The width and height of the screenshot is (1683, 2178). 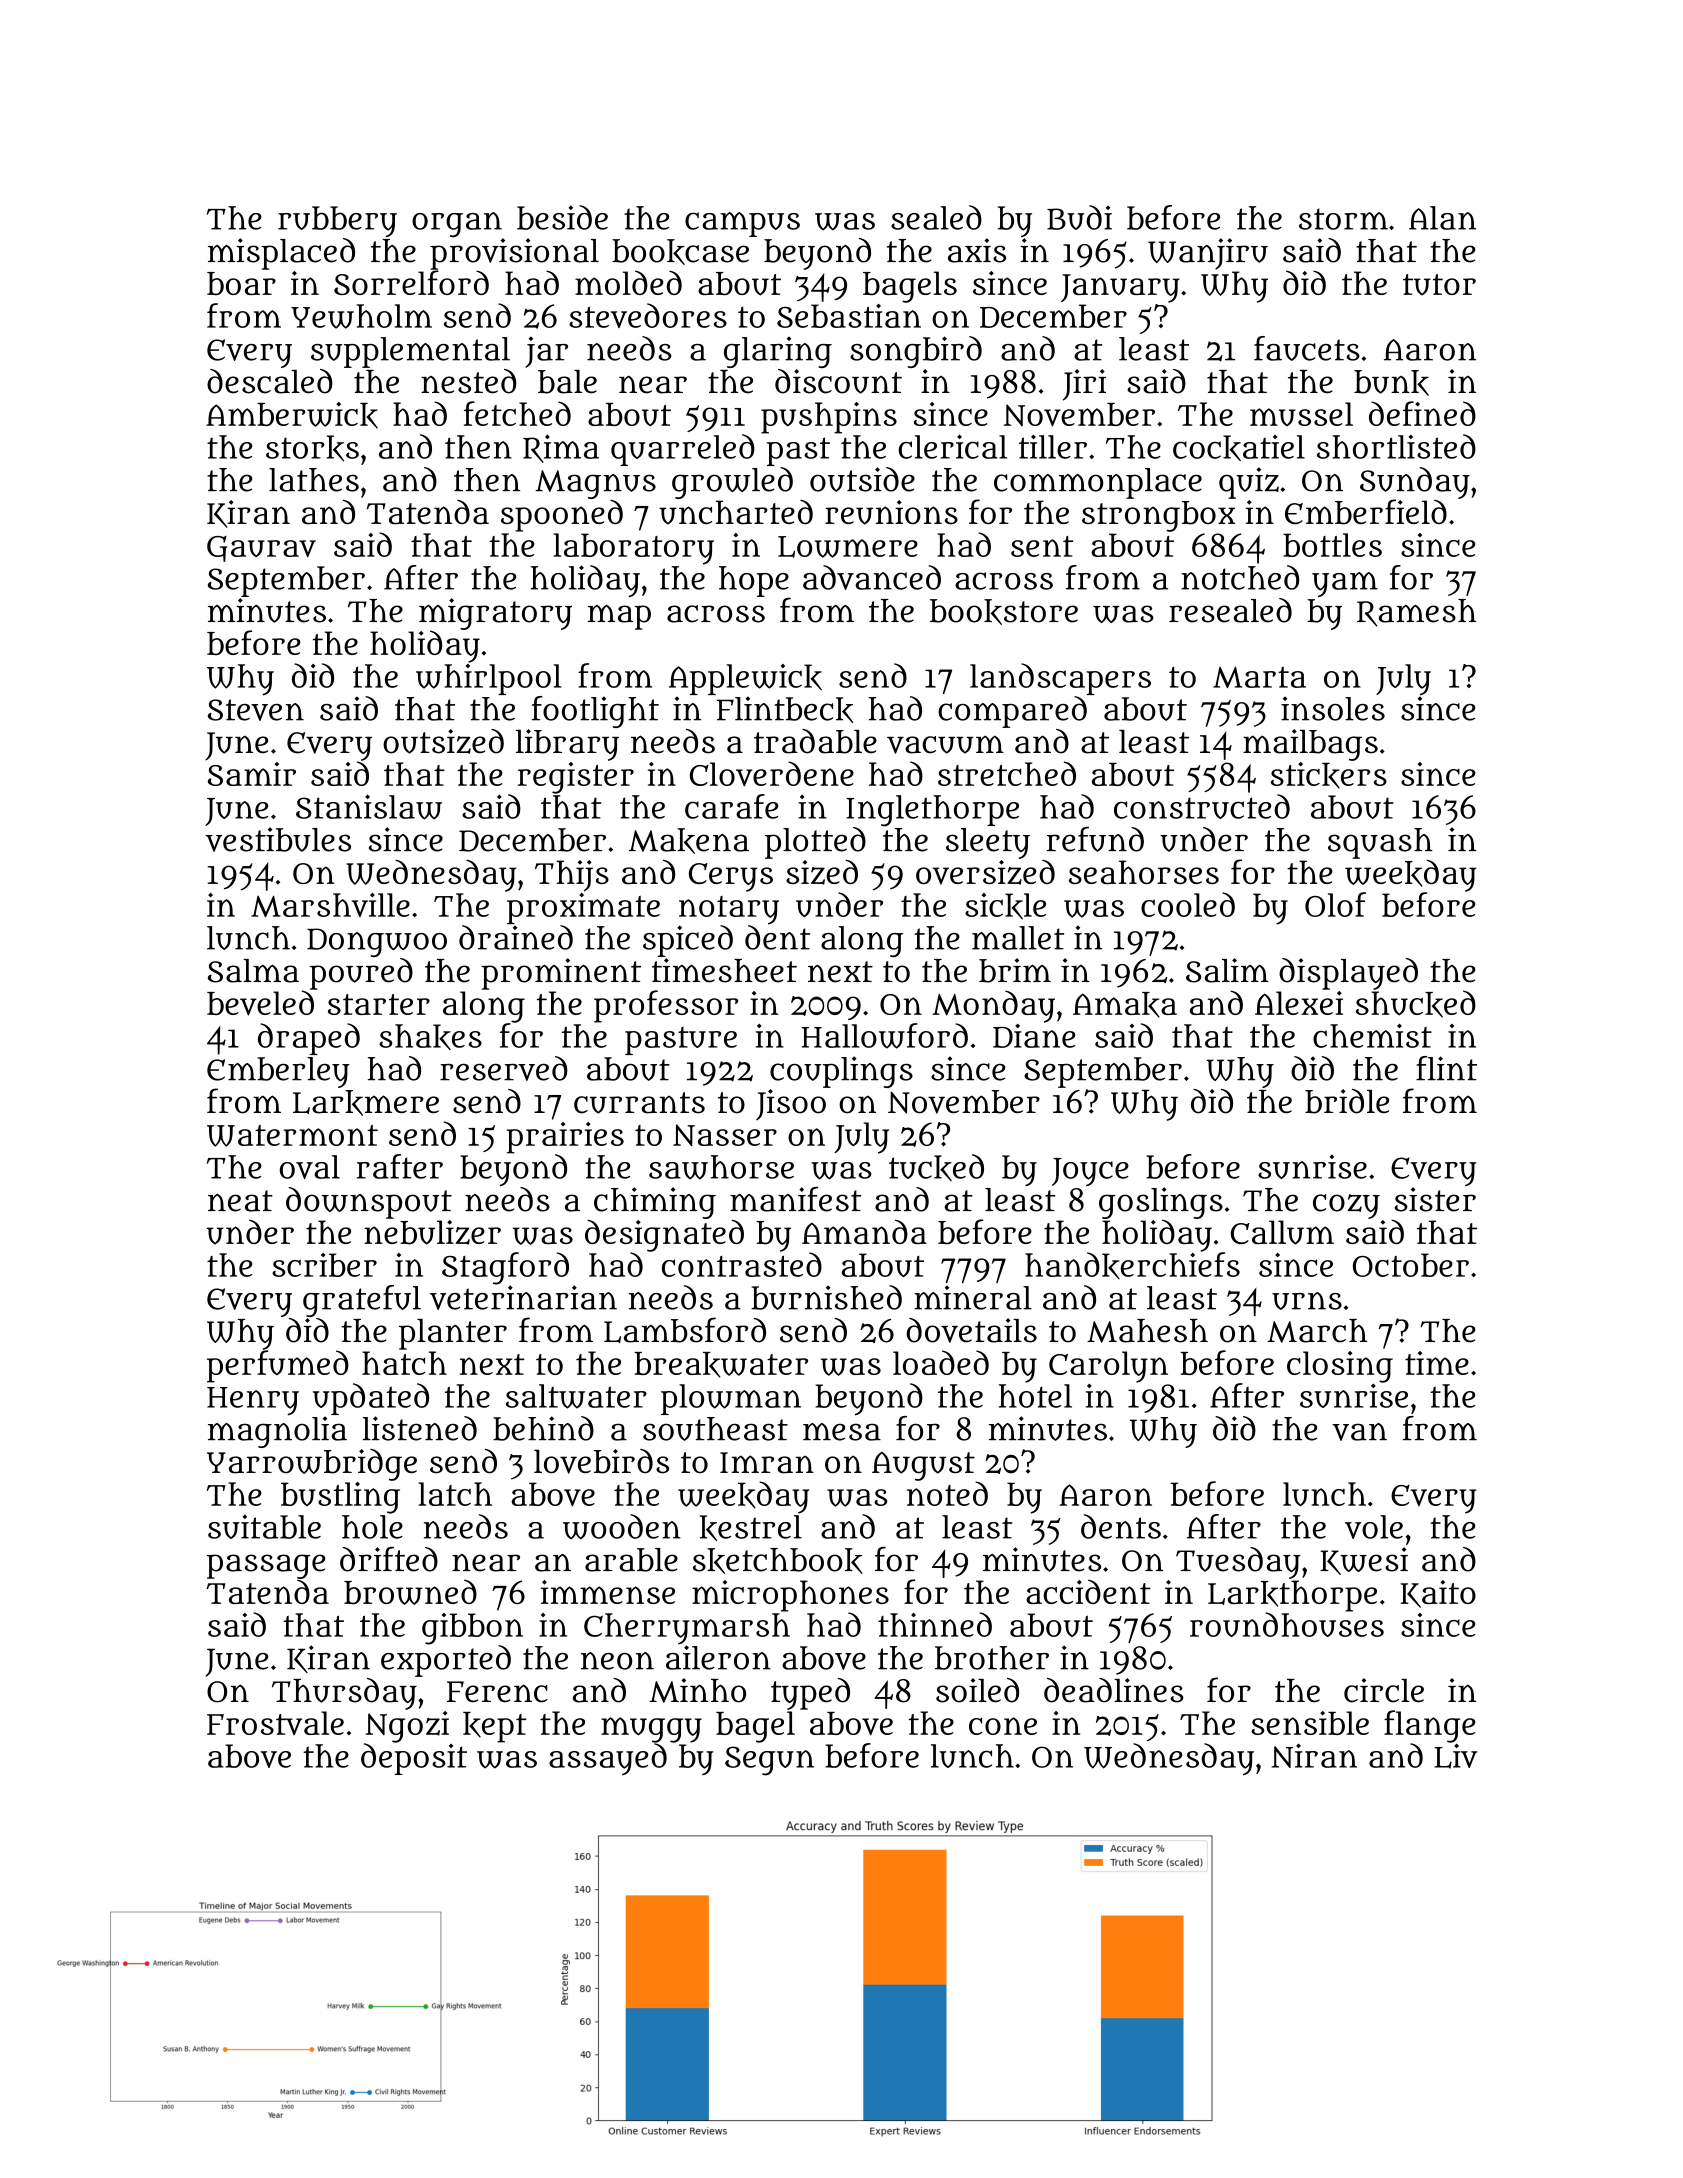 I want to click on Niran, so click(x=1314, y=1755).
